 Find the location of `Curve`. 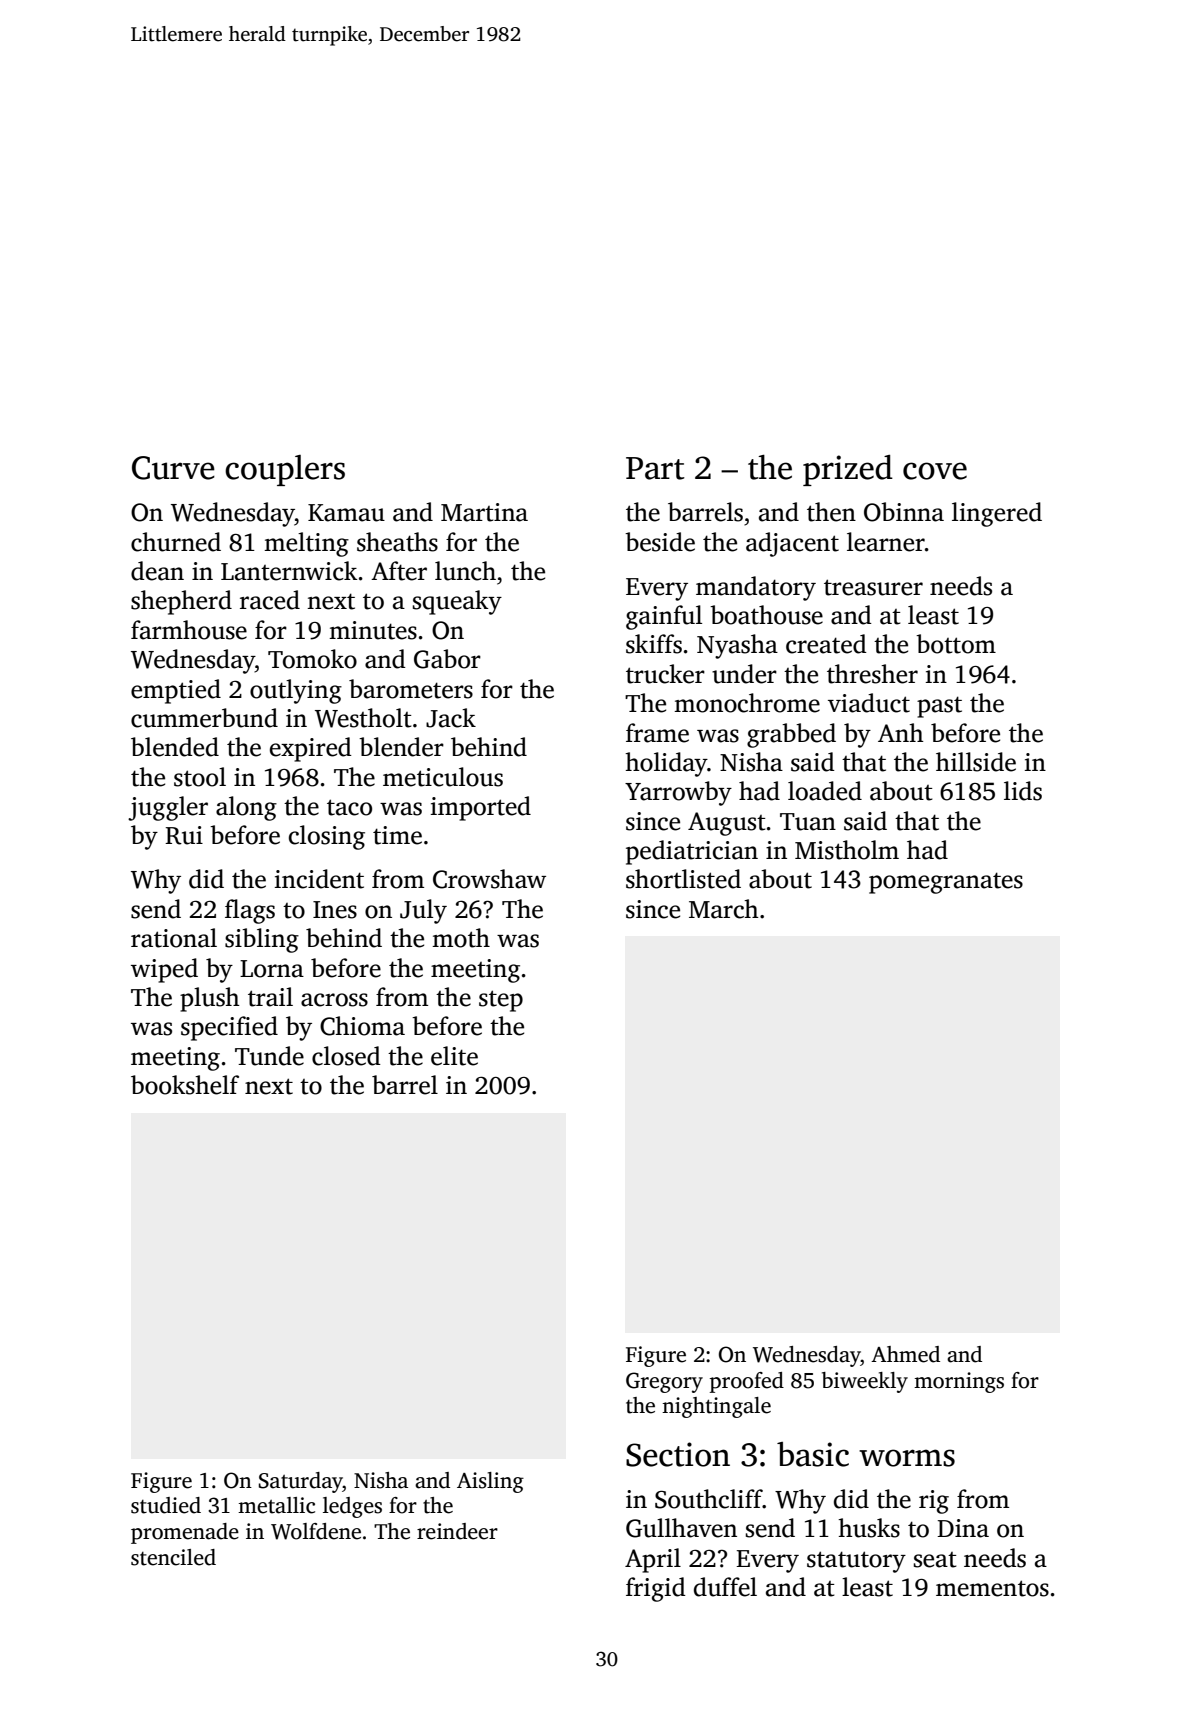

Curve is located at coordinates (173, 468).
